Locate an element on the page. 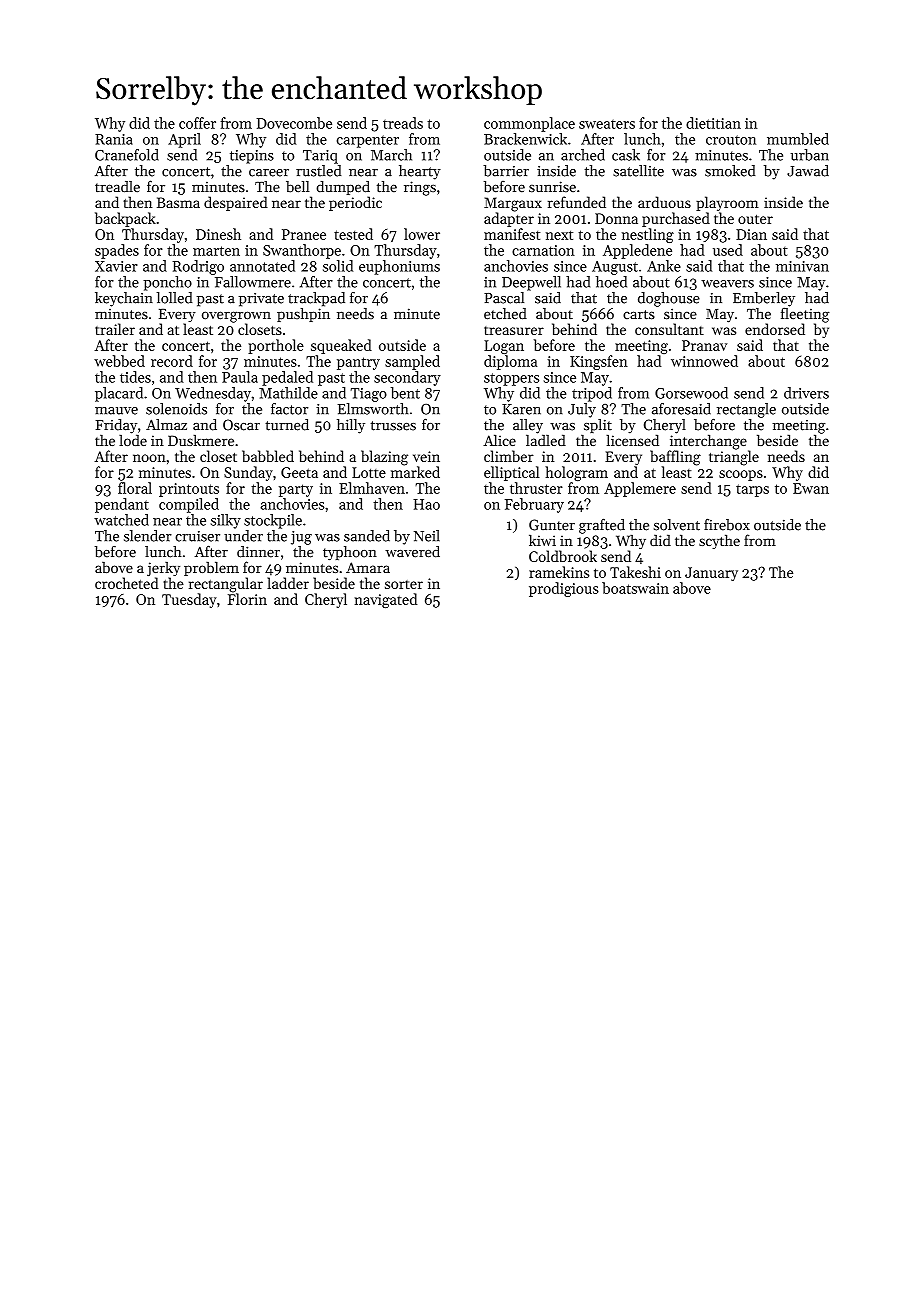 This document has width=924, height=1314. solvent is located at coordinates (677, 525).
